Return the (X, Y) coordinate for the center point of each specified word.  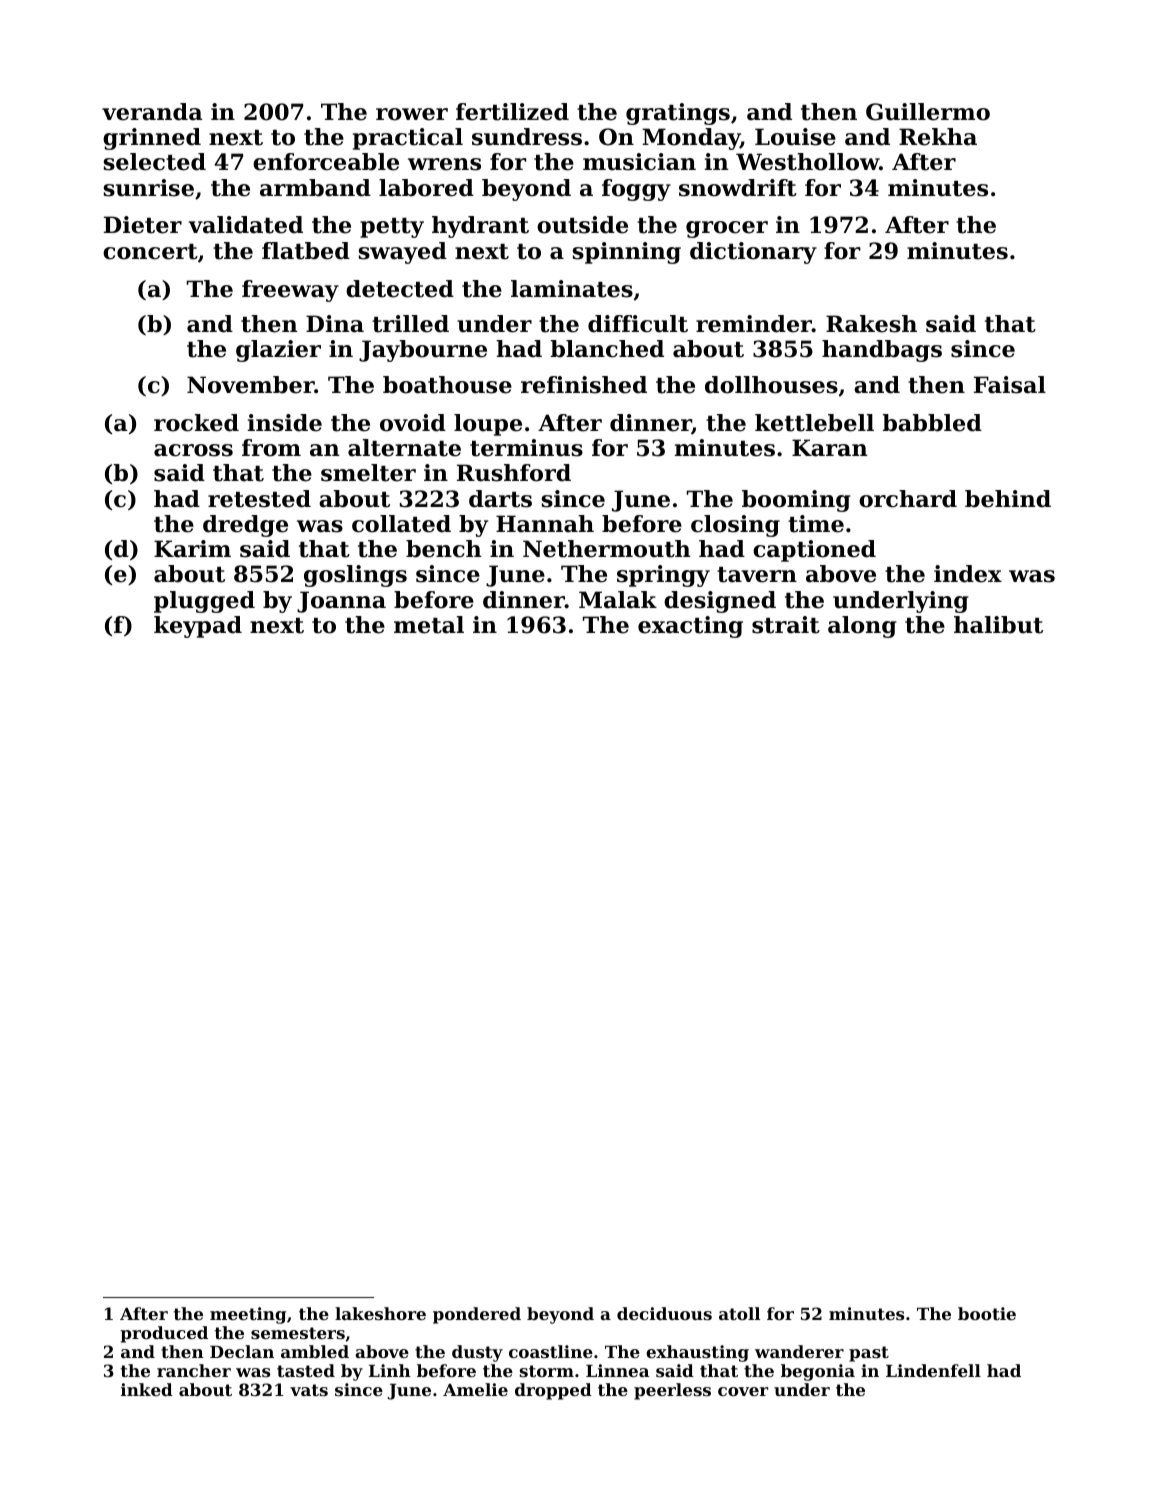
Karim (192, 549)
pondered (477, 1315)
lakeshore (380, 1313)
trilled (410, 324)
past (869, 1354)
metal (429, 625)
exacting (690, 627)
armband (315, 188)
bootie (987, 1313)
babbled (932, 423)
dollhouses (771, 385)
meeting (248, 1315)
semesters (298, 1333)
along (862, 627)
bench (444, 549)
